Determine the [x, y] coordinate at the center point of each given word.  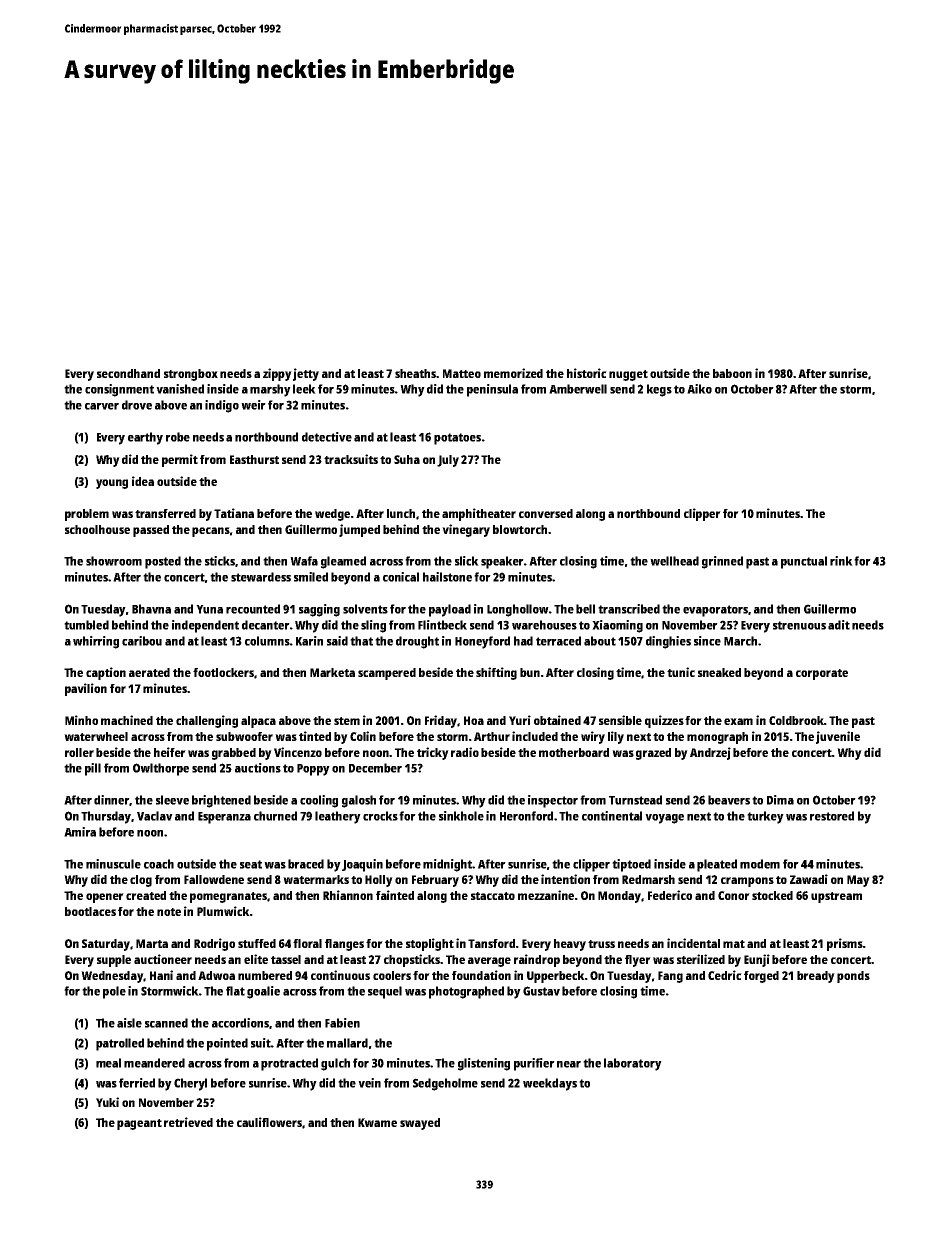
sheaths [416, 373]
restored [832, 816]
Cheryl [190, 1084]
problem [87, 515]
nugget [628, 375]
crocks [380, 816]
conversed [546, 513]
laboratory [633, 1064]
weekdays [550, 1084]
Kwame [377, 1122]
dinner [112, 800]
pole [114, 992]
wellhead [674, 561]
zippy [277, 374]
